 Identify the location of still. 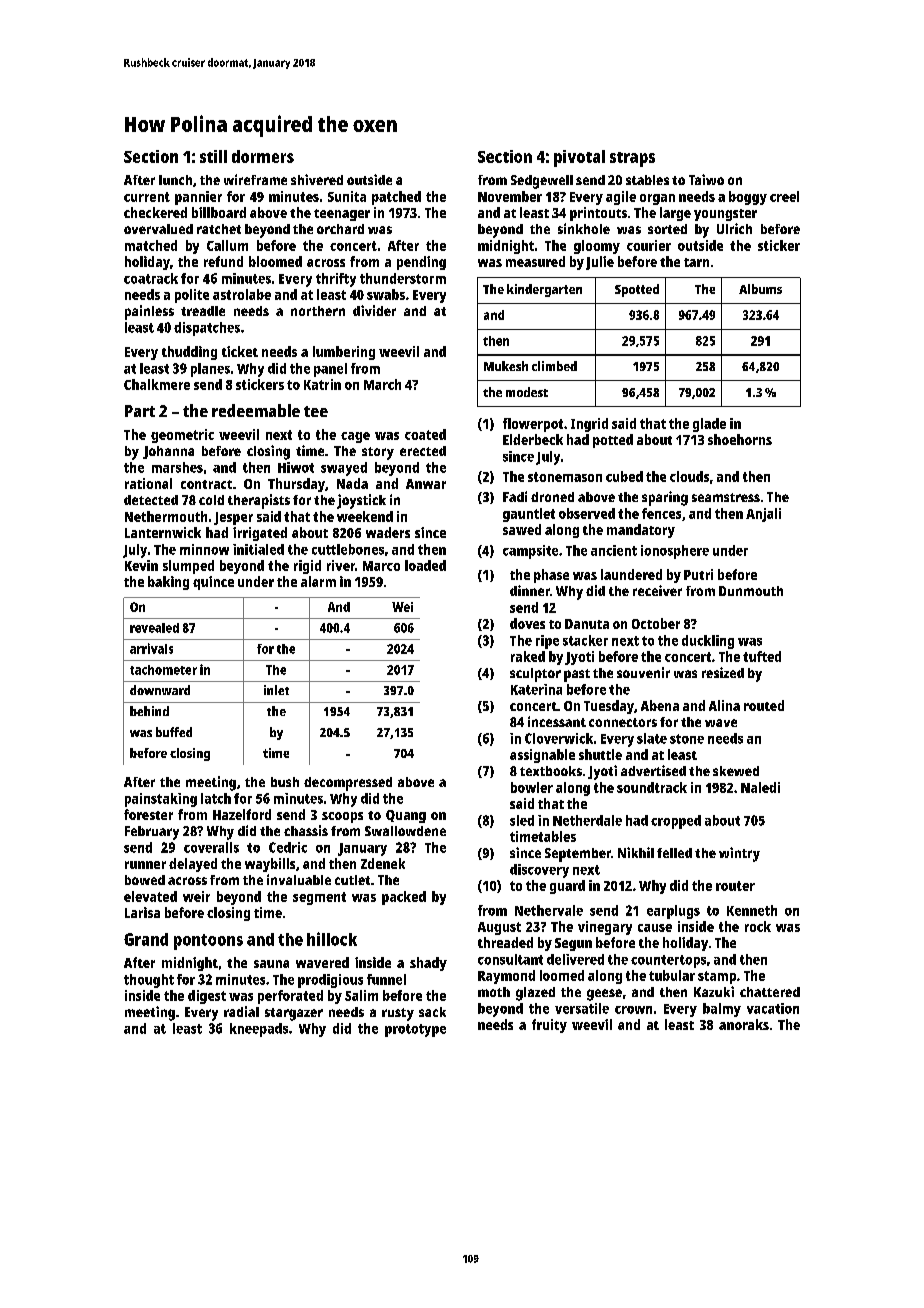
(213, 156).
